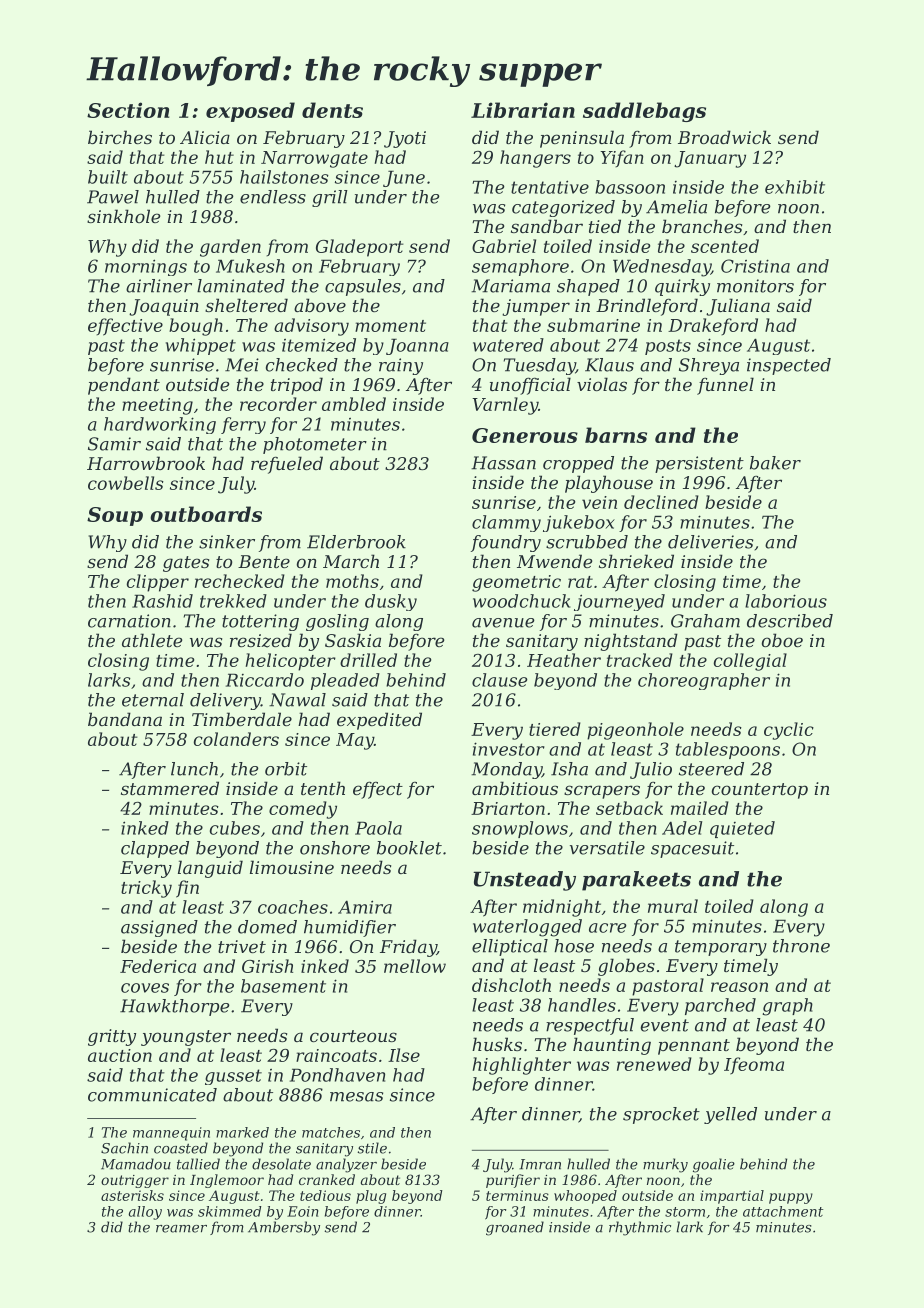 The height and width of the screenshot is (1308, 924). What do you see at coordinates (516, 583) in the screenshot?
I see `geometric` at bounding box center [516, 583].
